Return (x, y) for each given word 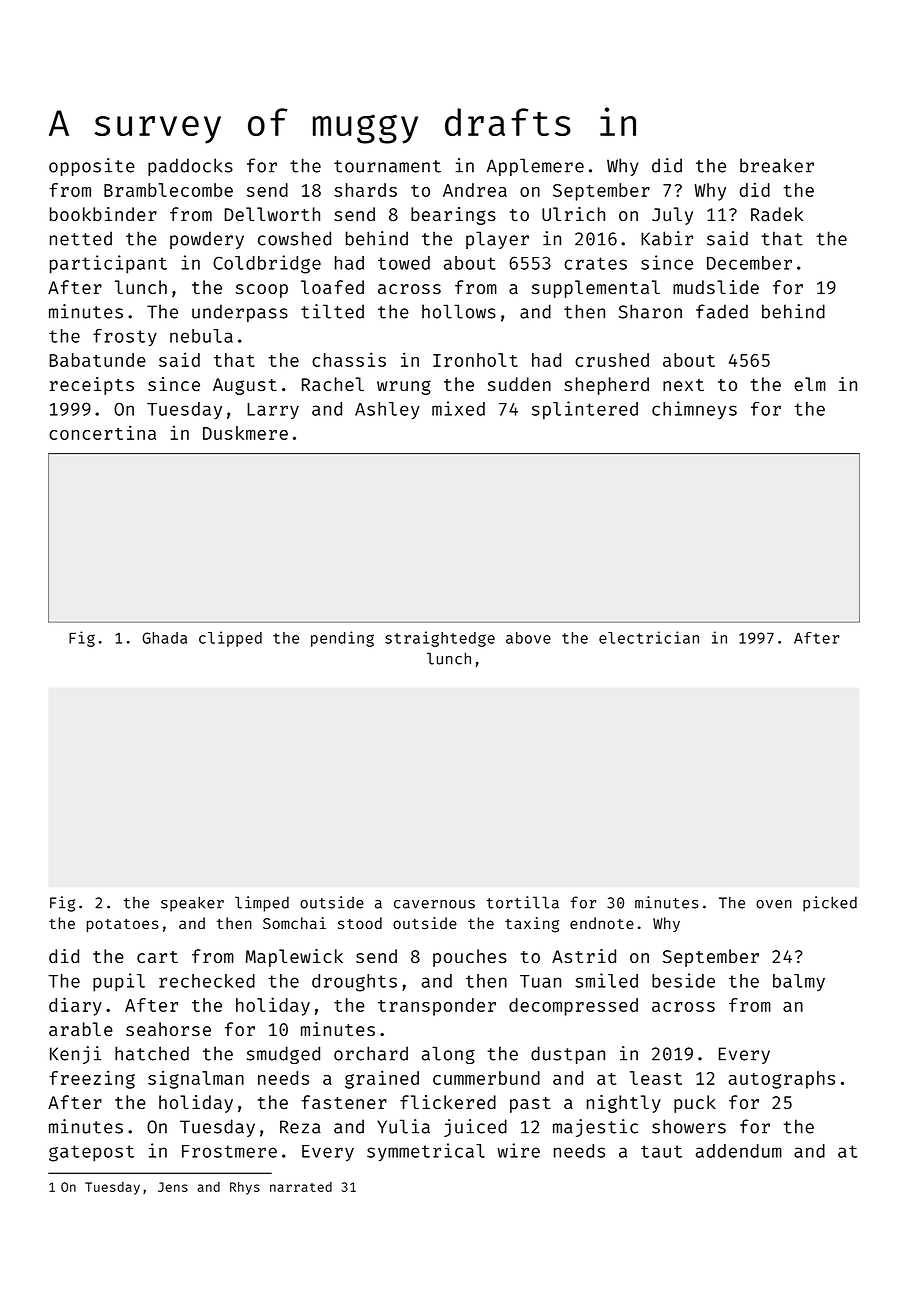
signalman (196, 1080)
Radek (777, 214)
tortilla (523, 902)
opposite (92, 167)
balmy (799, 982)
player (497, 240)
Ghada (164, 638)
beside (683, 980)
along (448, 1055)
